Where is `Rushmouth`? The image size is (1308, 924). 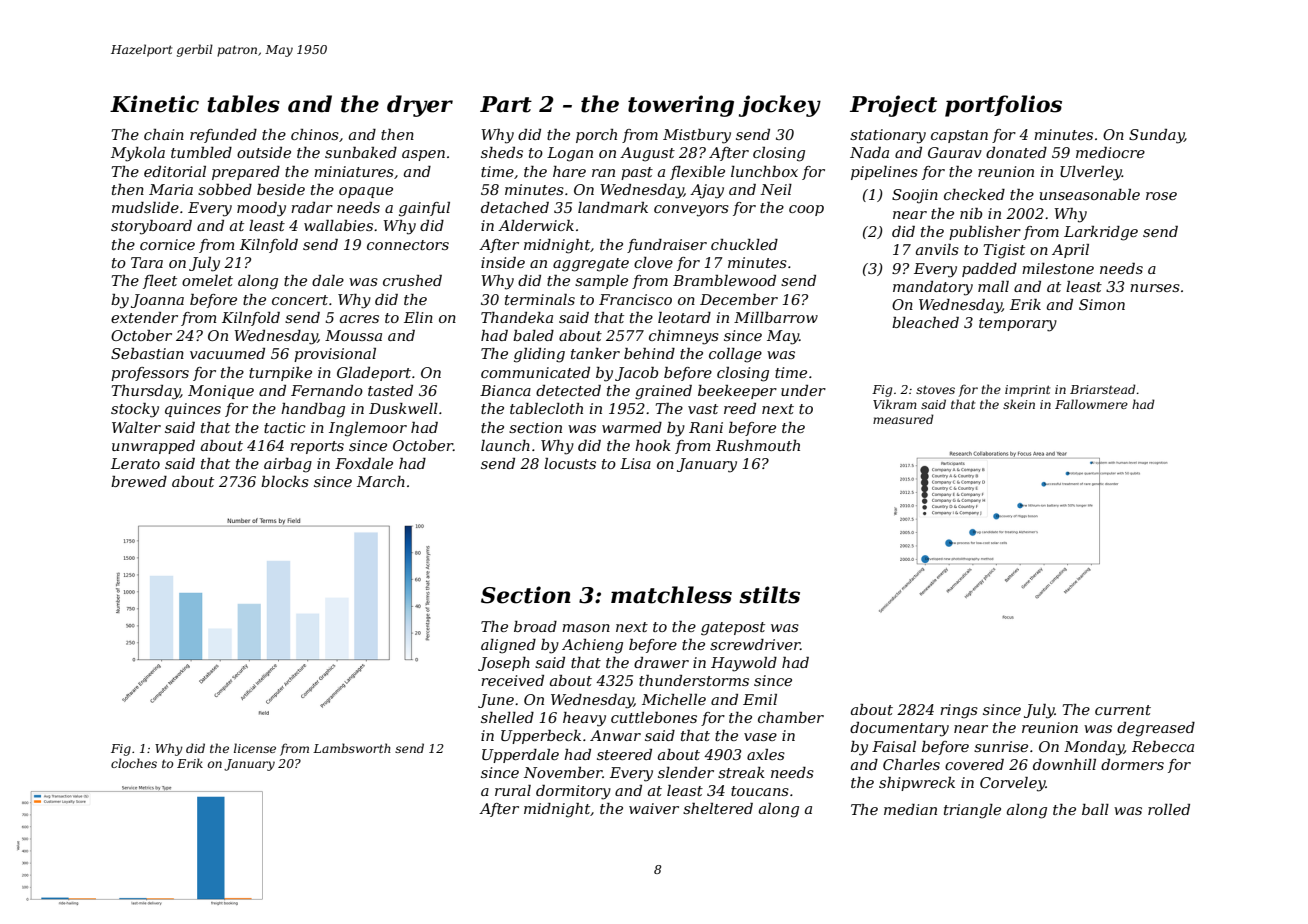
Rushmouth is located at coordinates (758, 445).
